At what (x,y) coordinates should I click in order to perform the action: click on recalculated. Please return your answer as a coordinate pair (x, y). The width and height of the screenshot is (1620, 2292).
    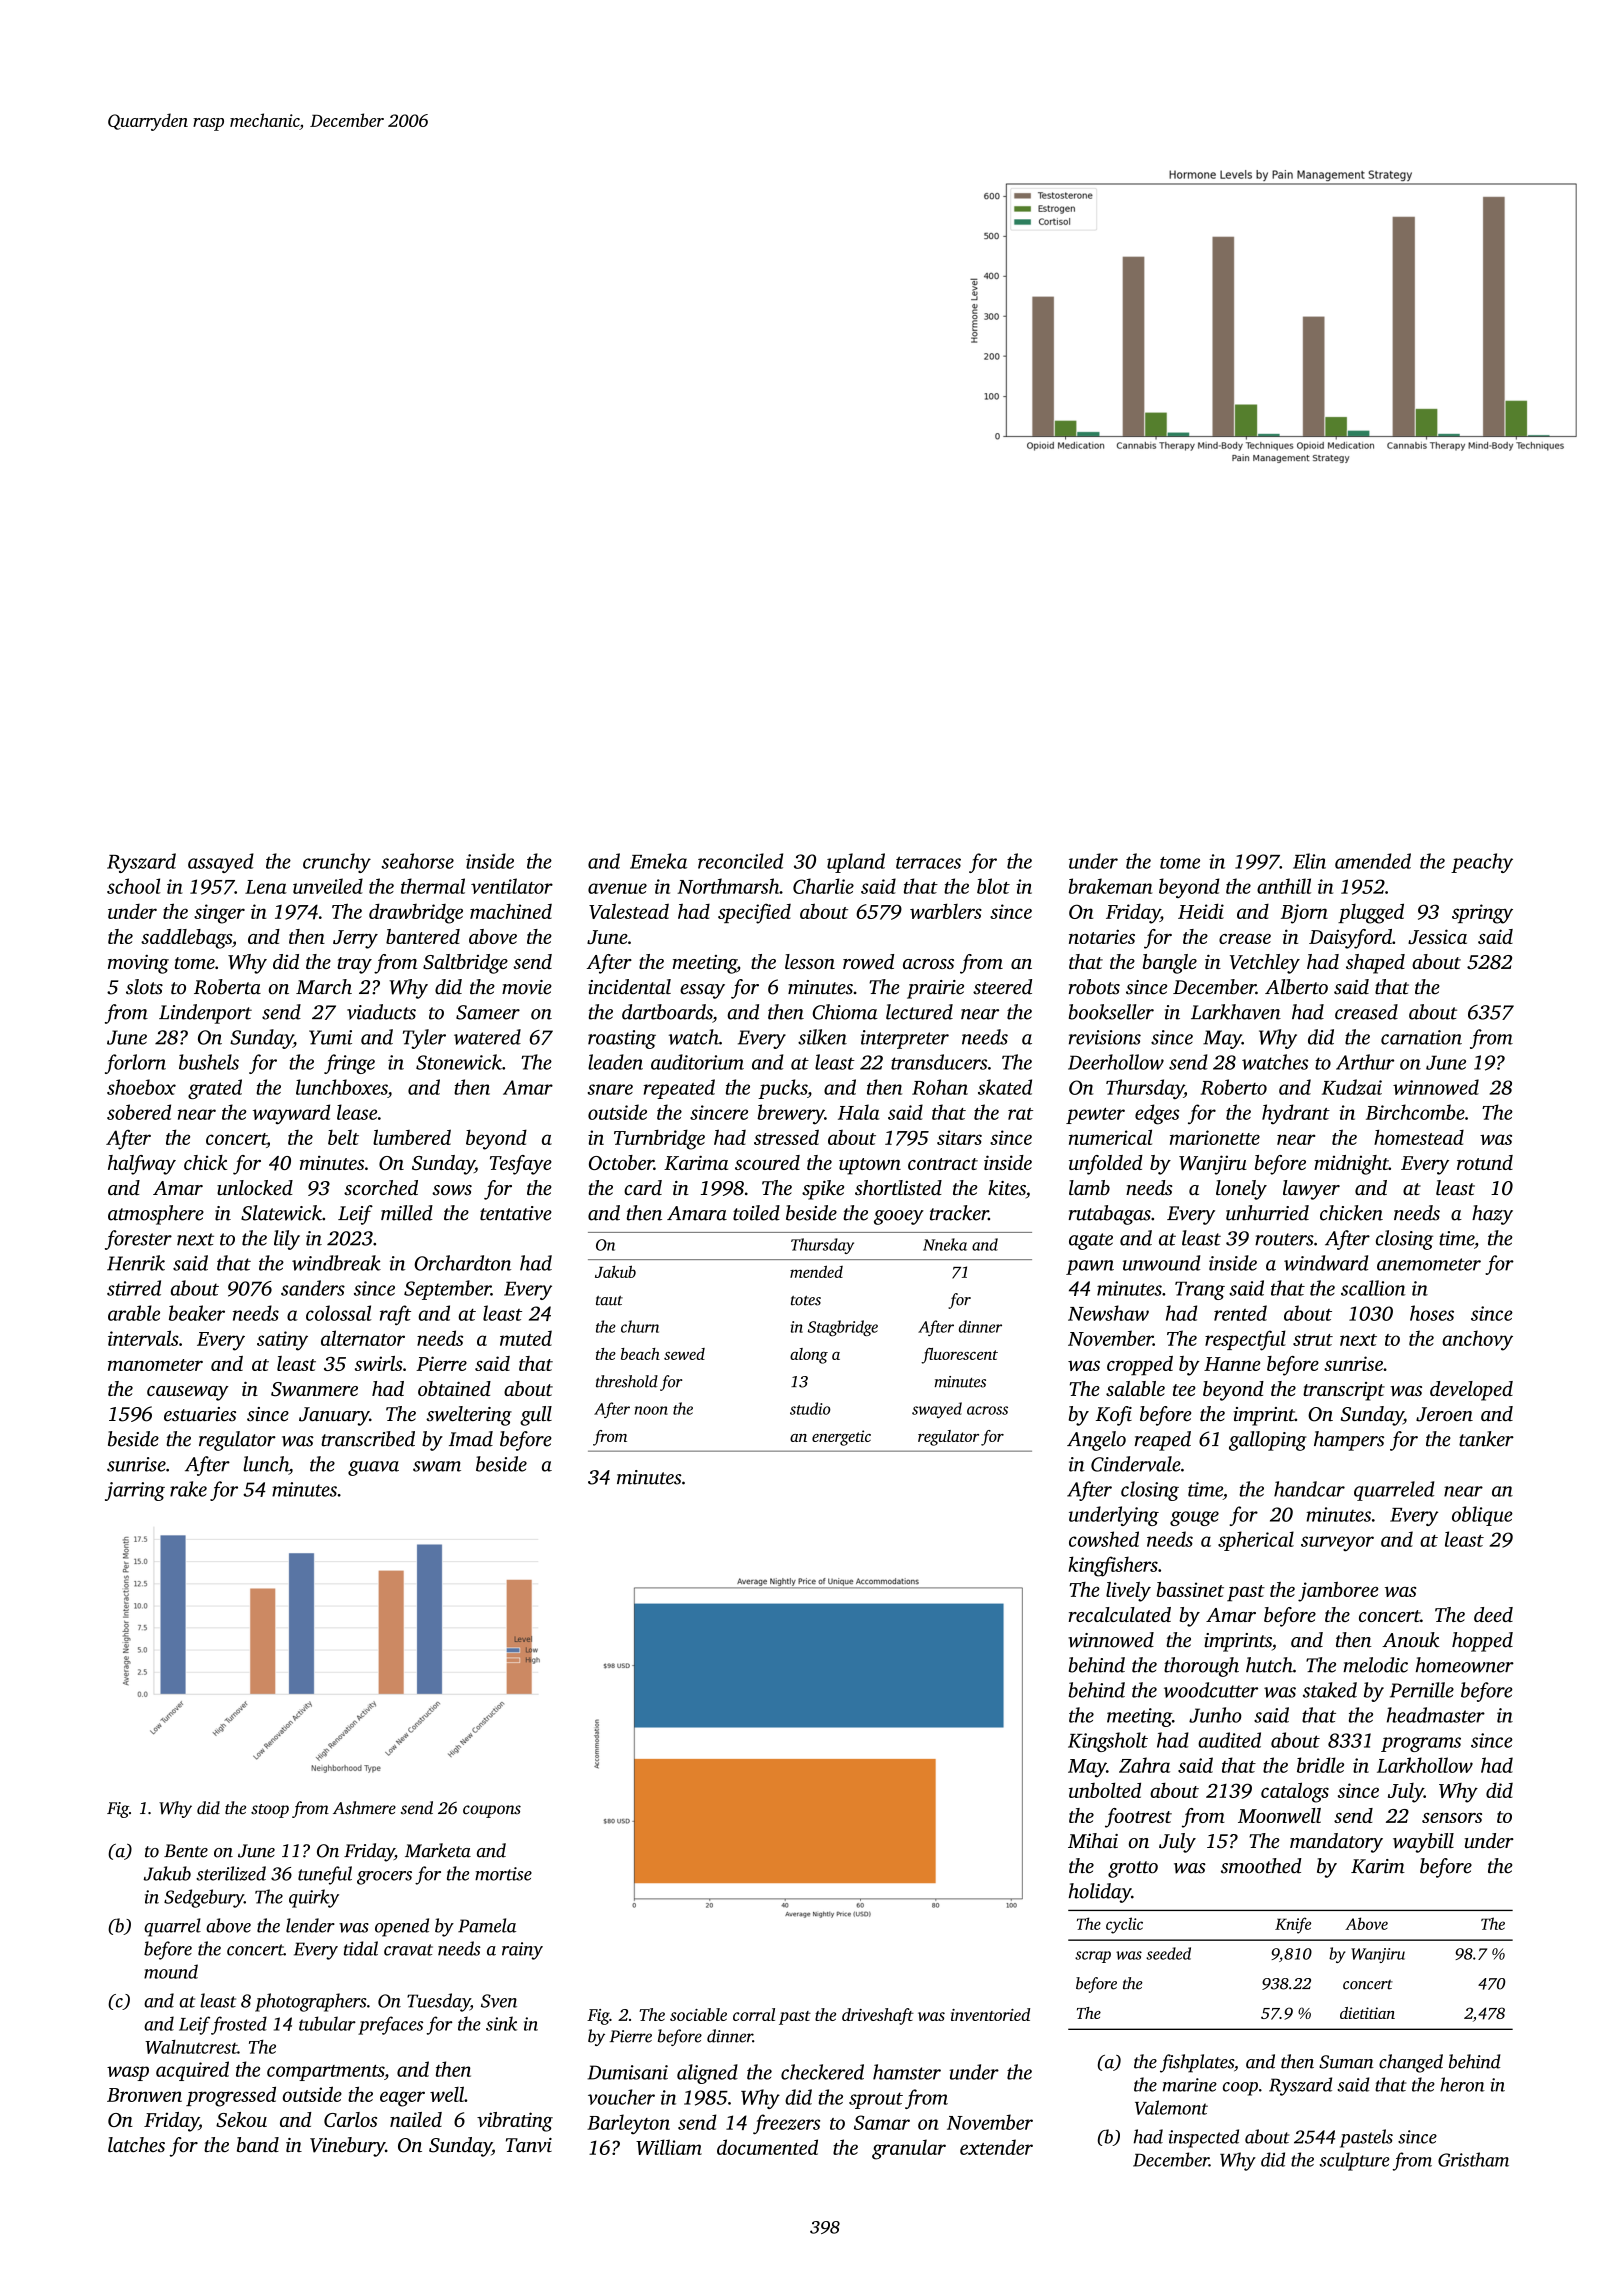
    Looking at the image, I should click on (1119, 1614).
